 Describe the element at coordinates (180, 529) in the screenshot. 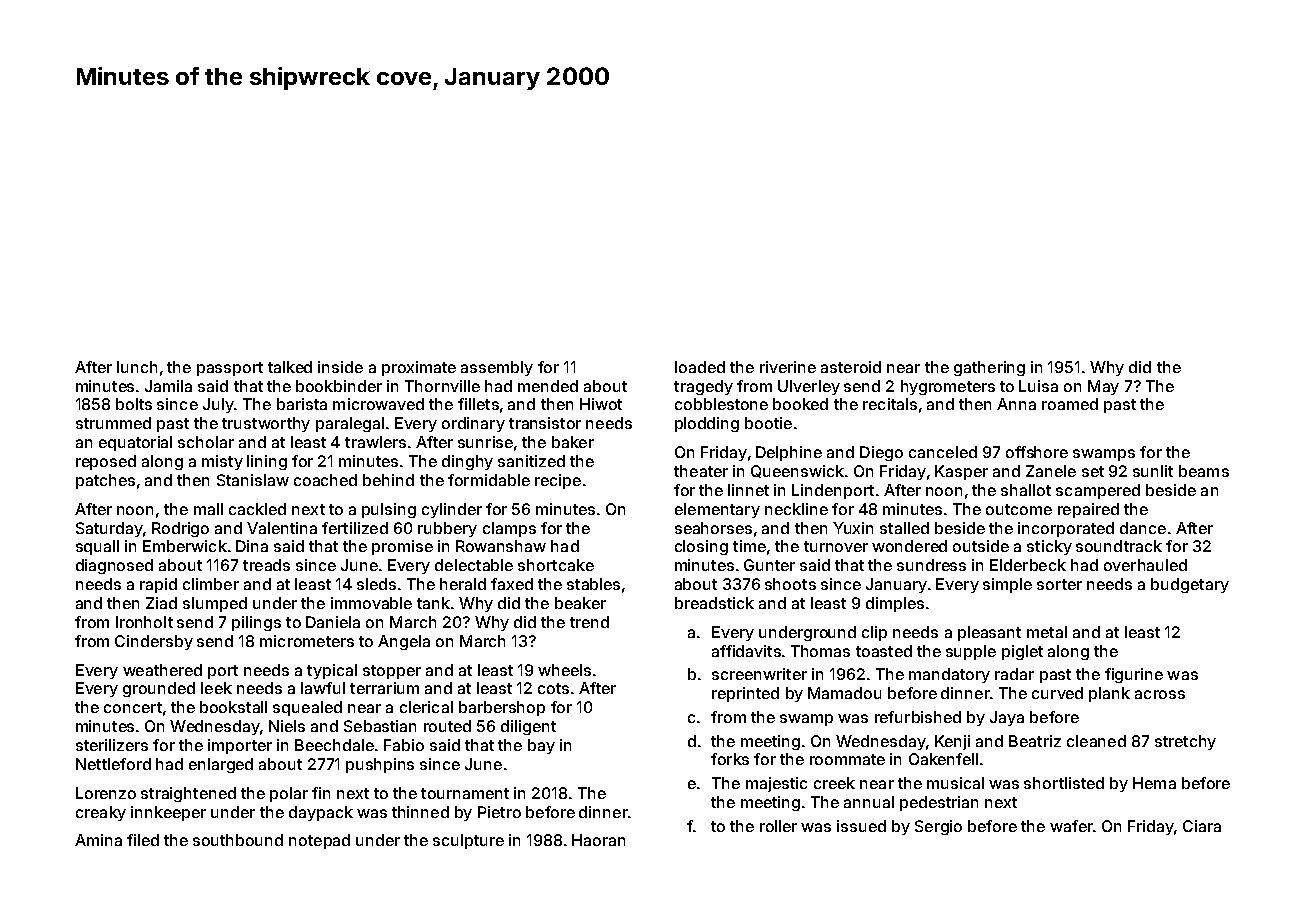

I see `Rodrigo` at that location.
